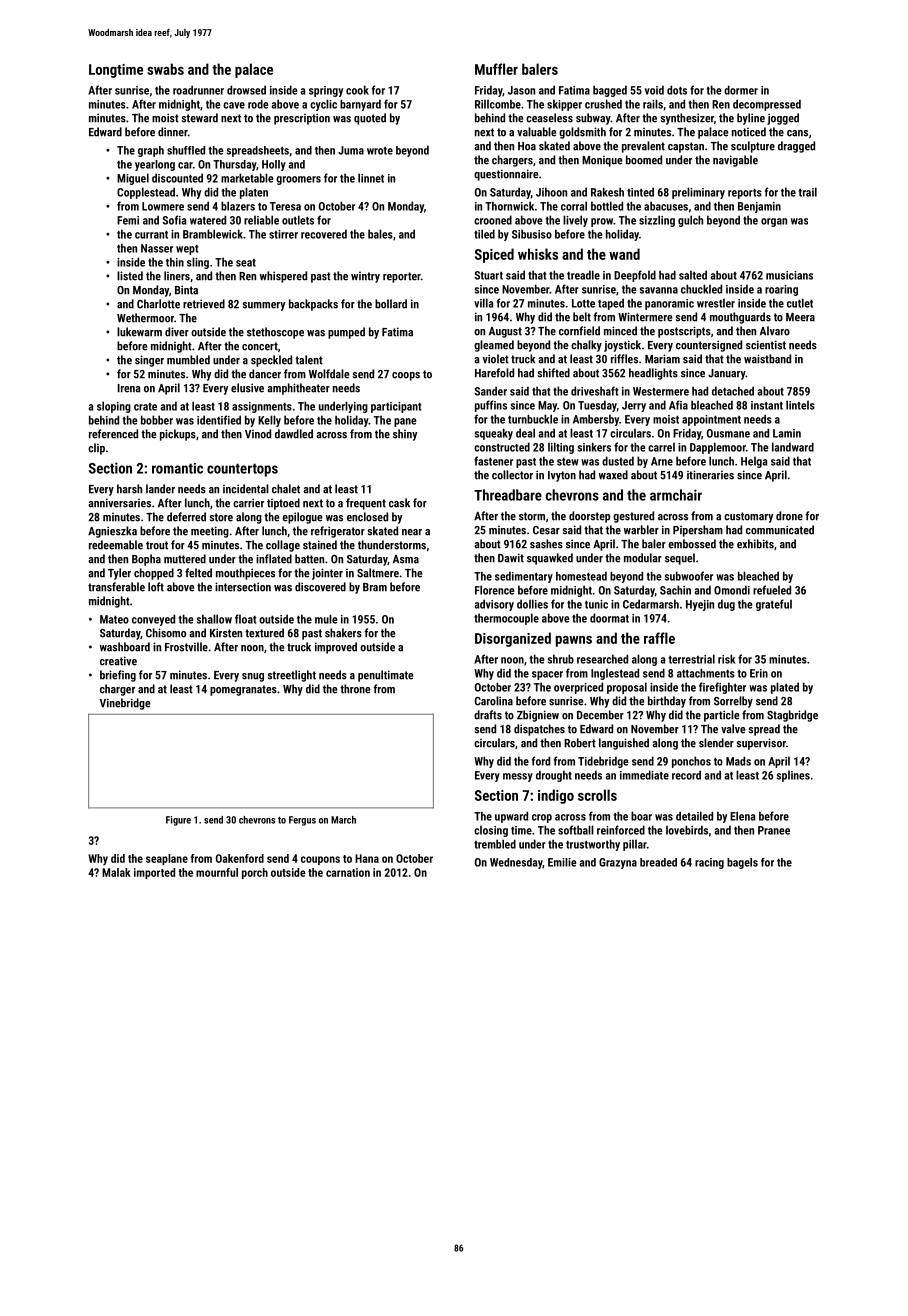 This screenshot has width=908, height=1316. What do you see at coordinates (112, 532) in the screenshot?
I see `Agnieszka` at bounding box center [112, 532].
